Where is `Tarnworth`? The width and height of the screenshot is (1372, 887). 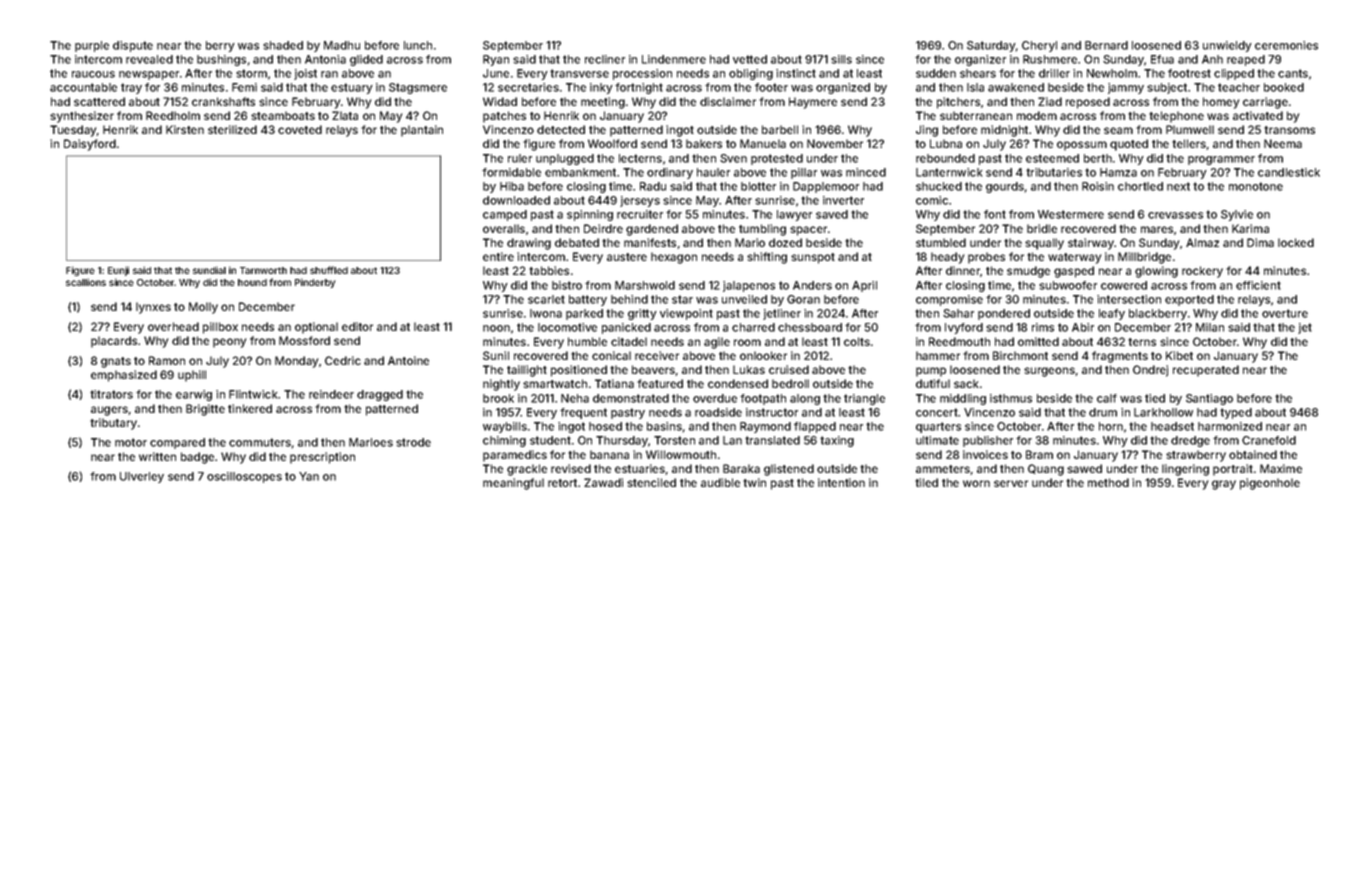
Tarnworth is located at coordinates (263, 270).
